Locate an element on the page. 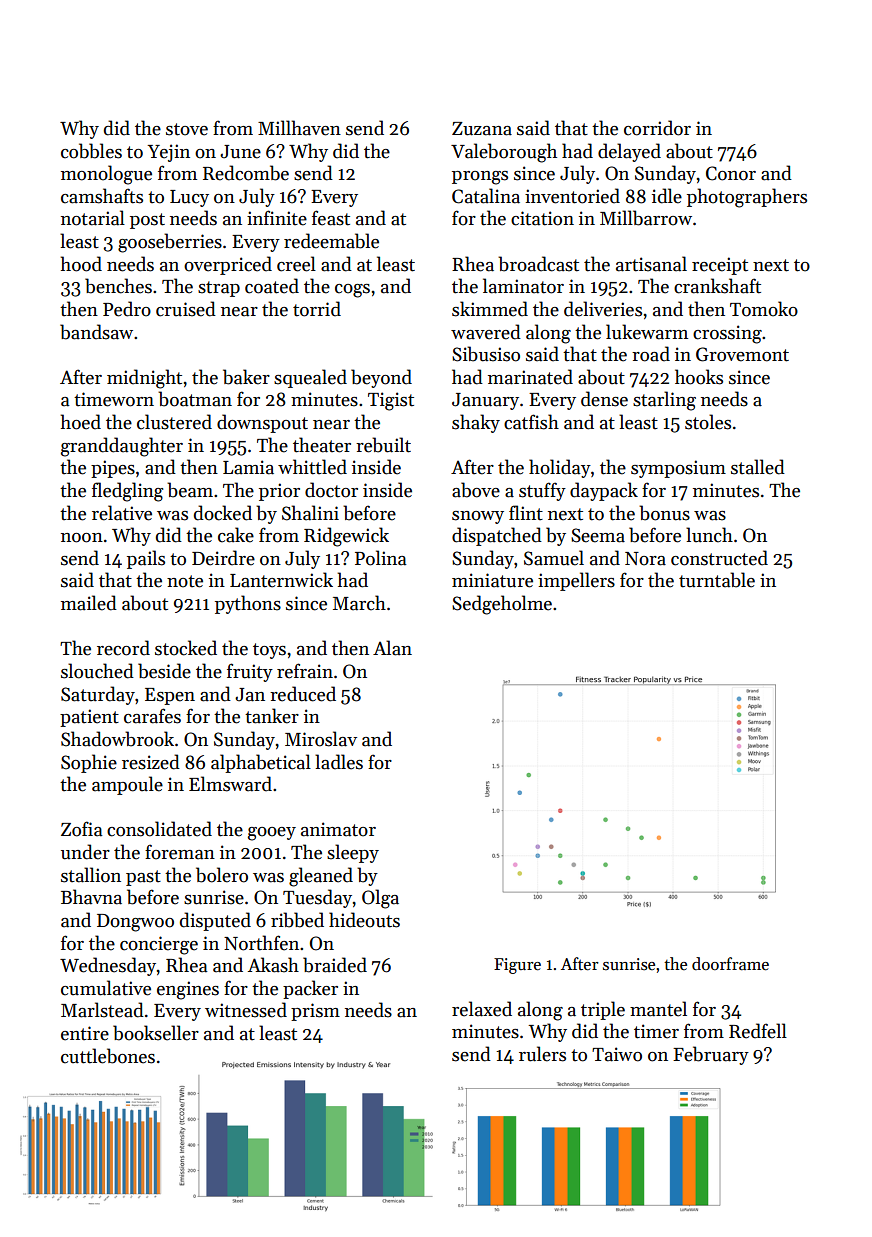 This image has height=1237, width=872. feast is located at coordinates (331, 218).
